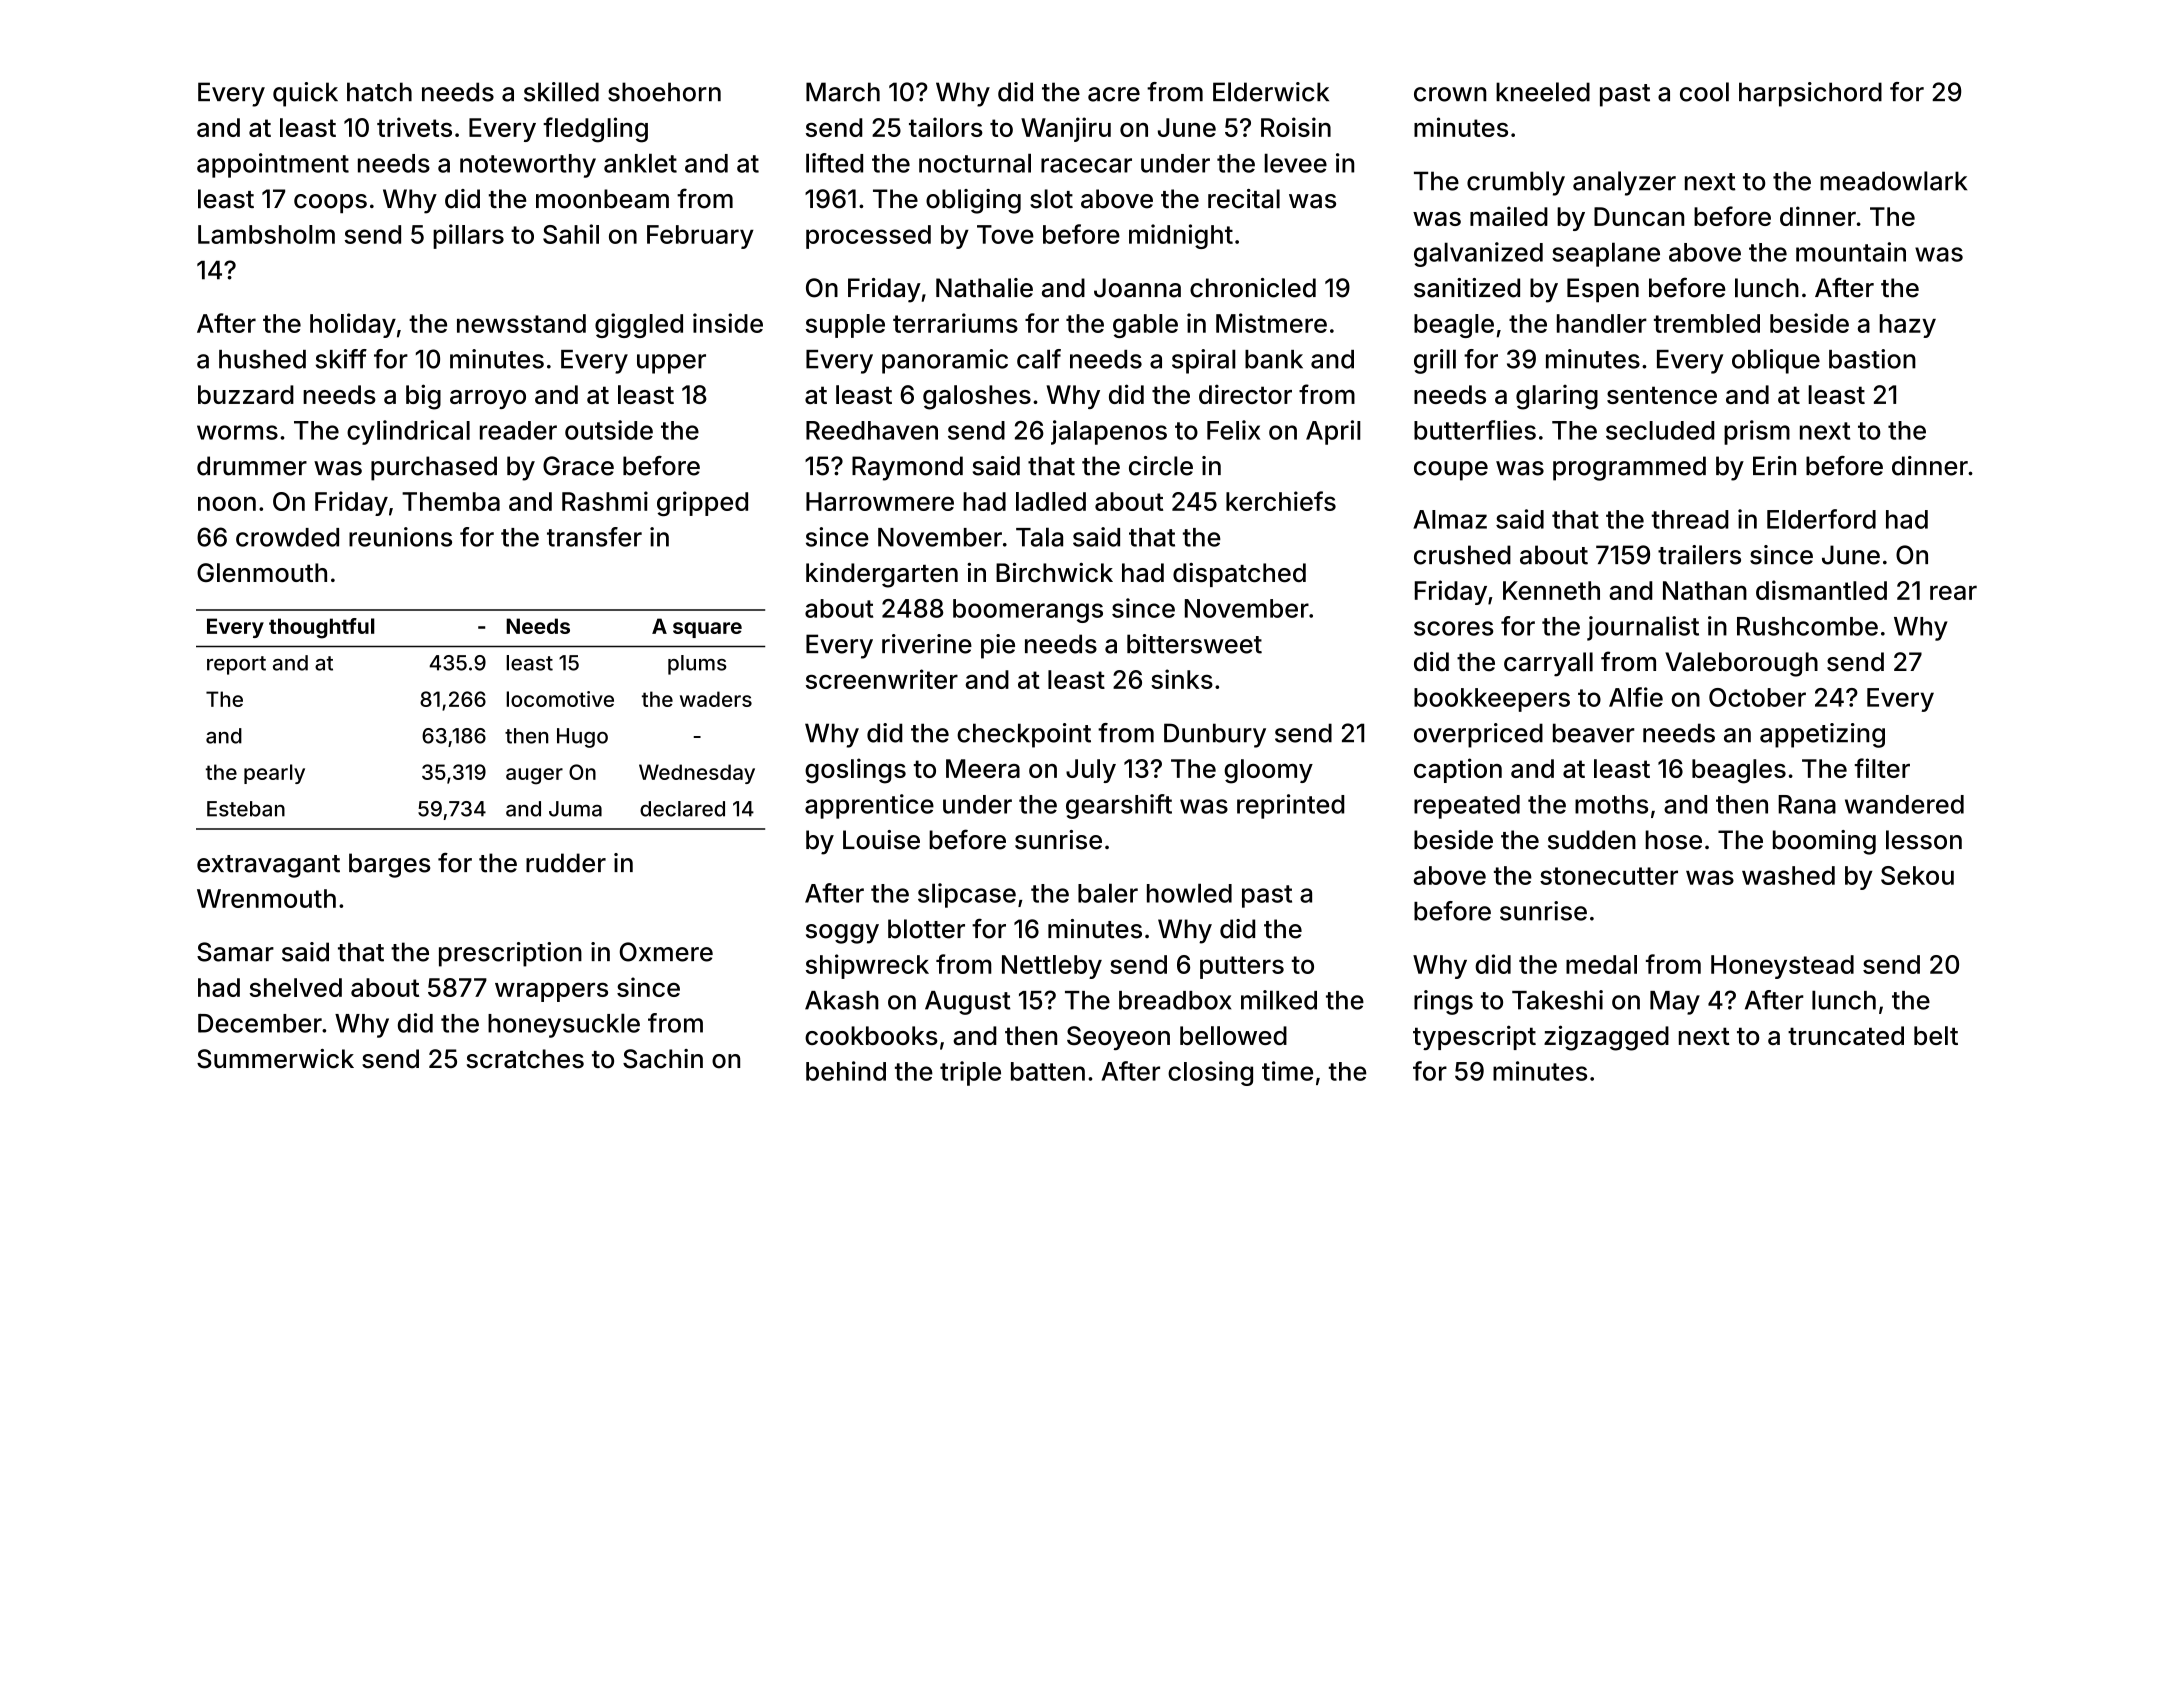 This document has height=1683, width=2178. I want to click on report, so click(236, 665).
